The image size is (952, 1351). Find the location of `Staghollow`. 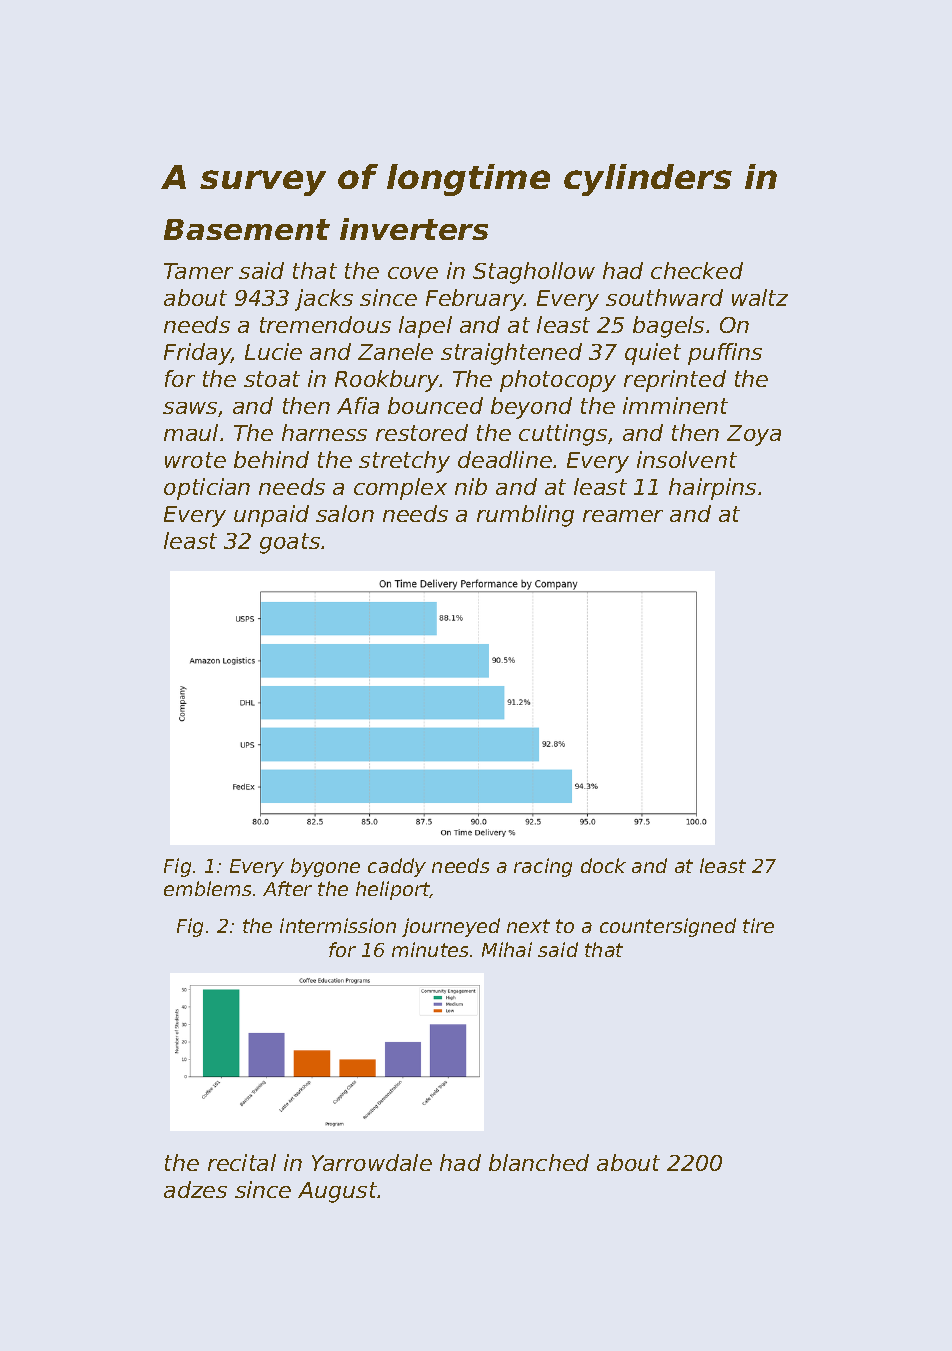

Staghollow is located at coordinates (534, 273).
